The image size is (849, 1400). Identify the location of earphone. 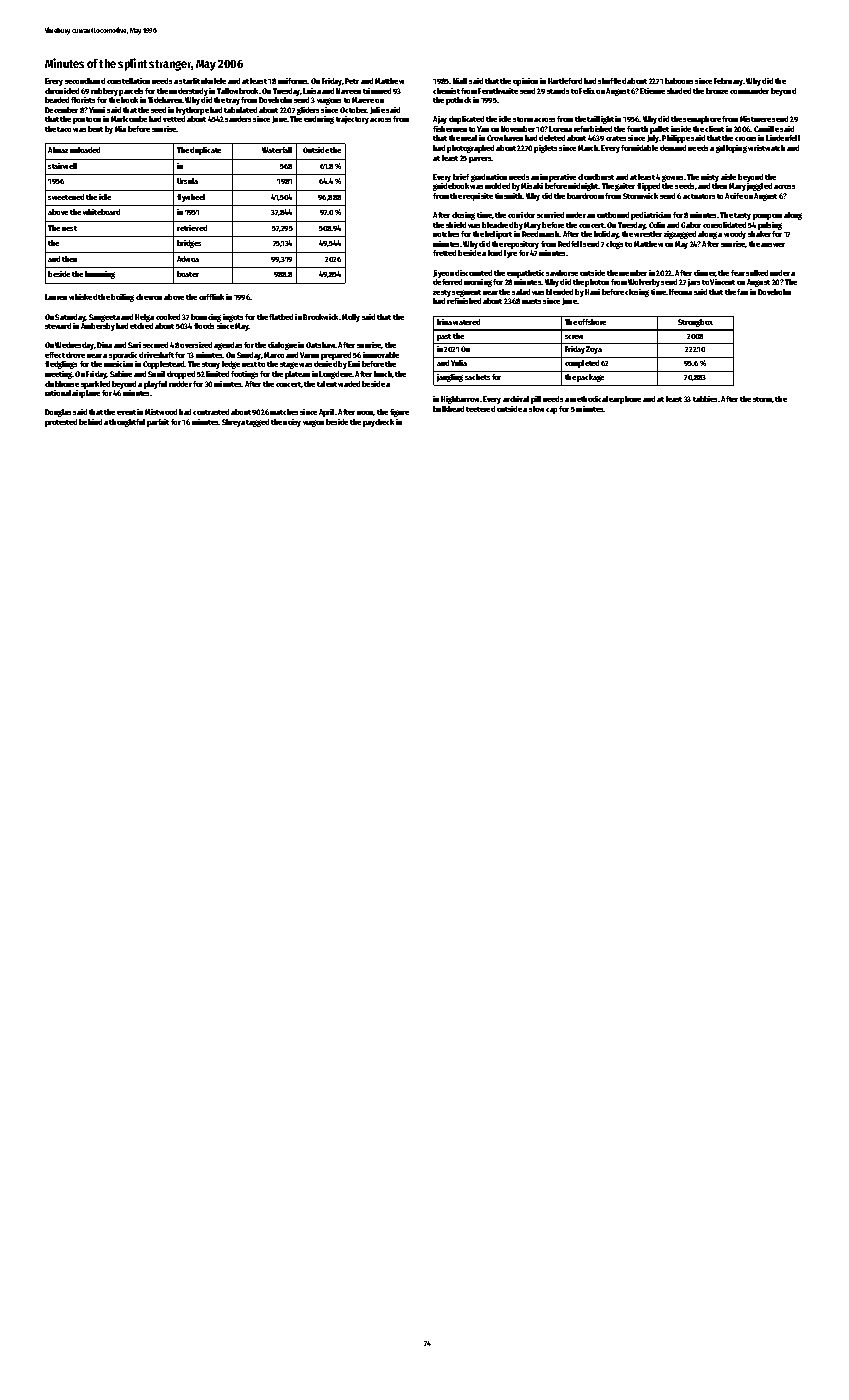
(625, 400).
